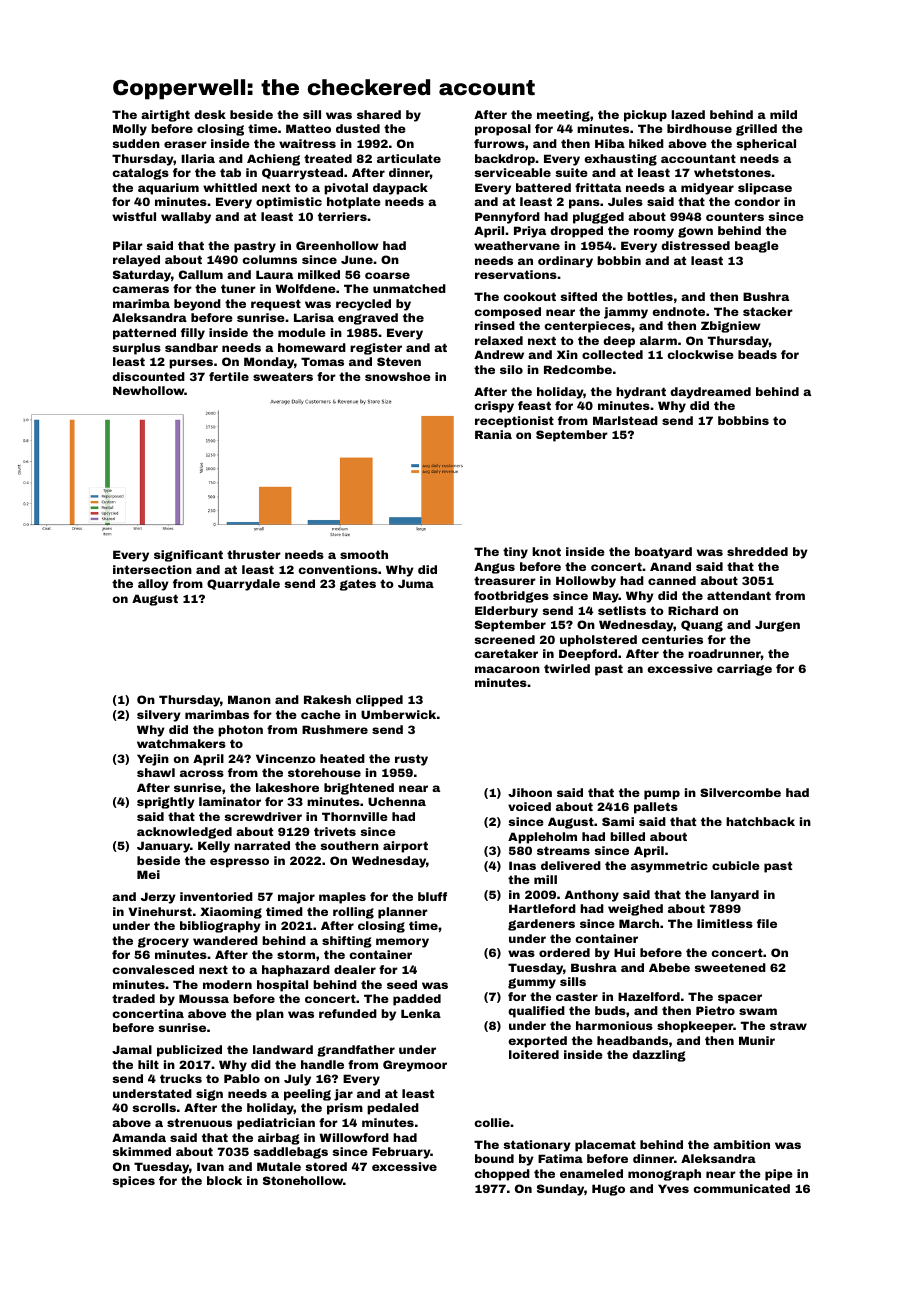 The width and height of the screenshot is (924, 1308). Describe the element at coordinates (618, 821) in the screenshot. I see `Sami` at that location.
